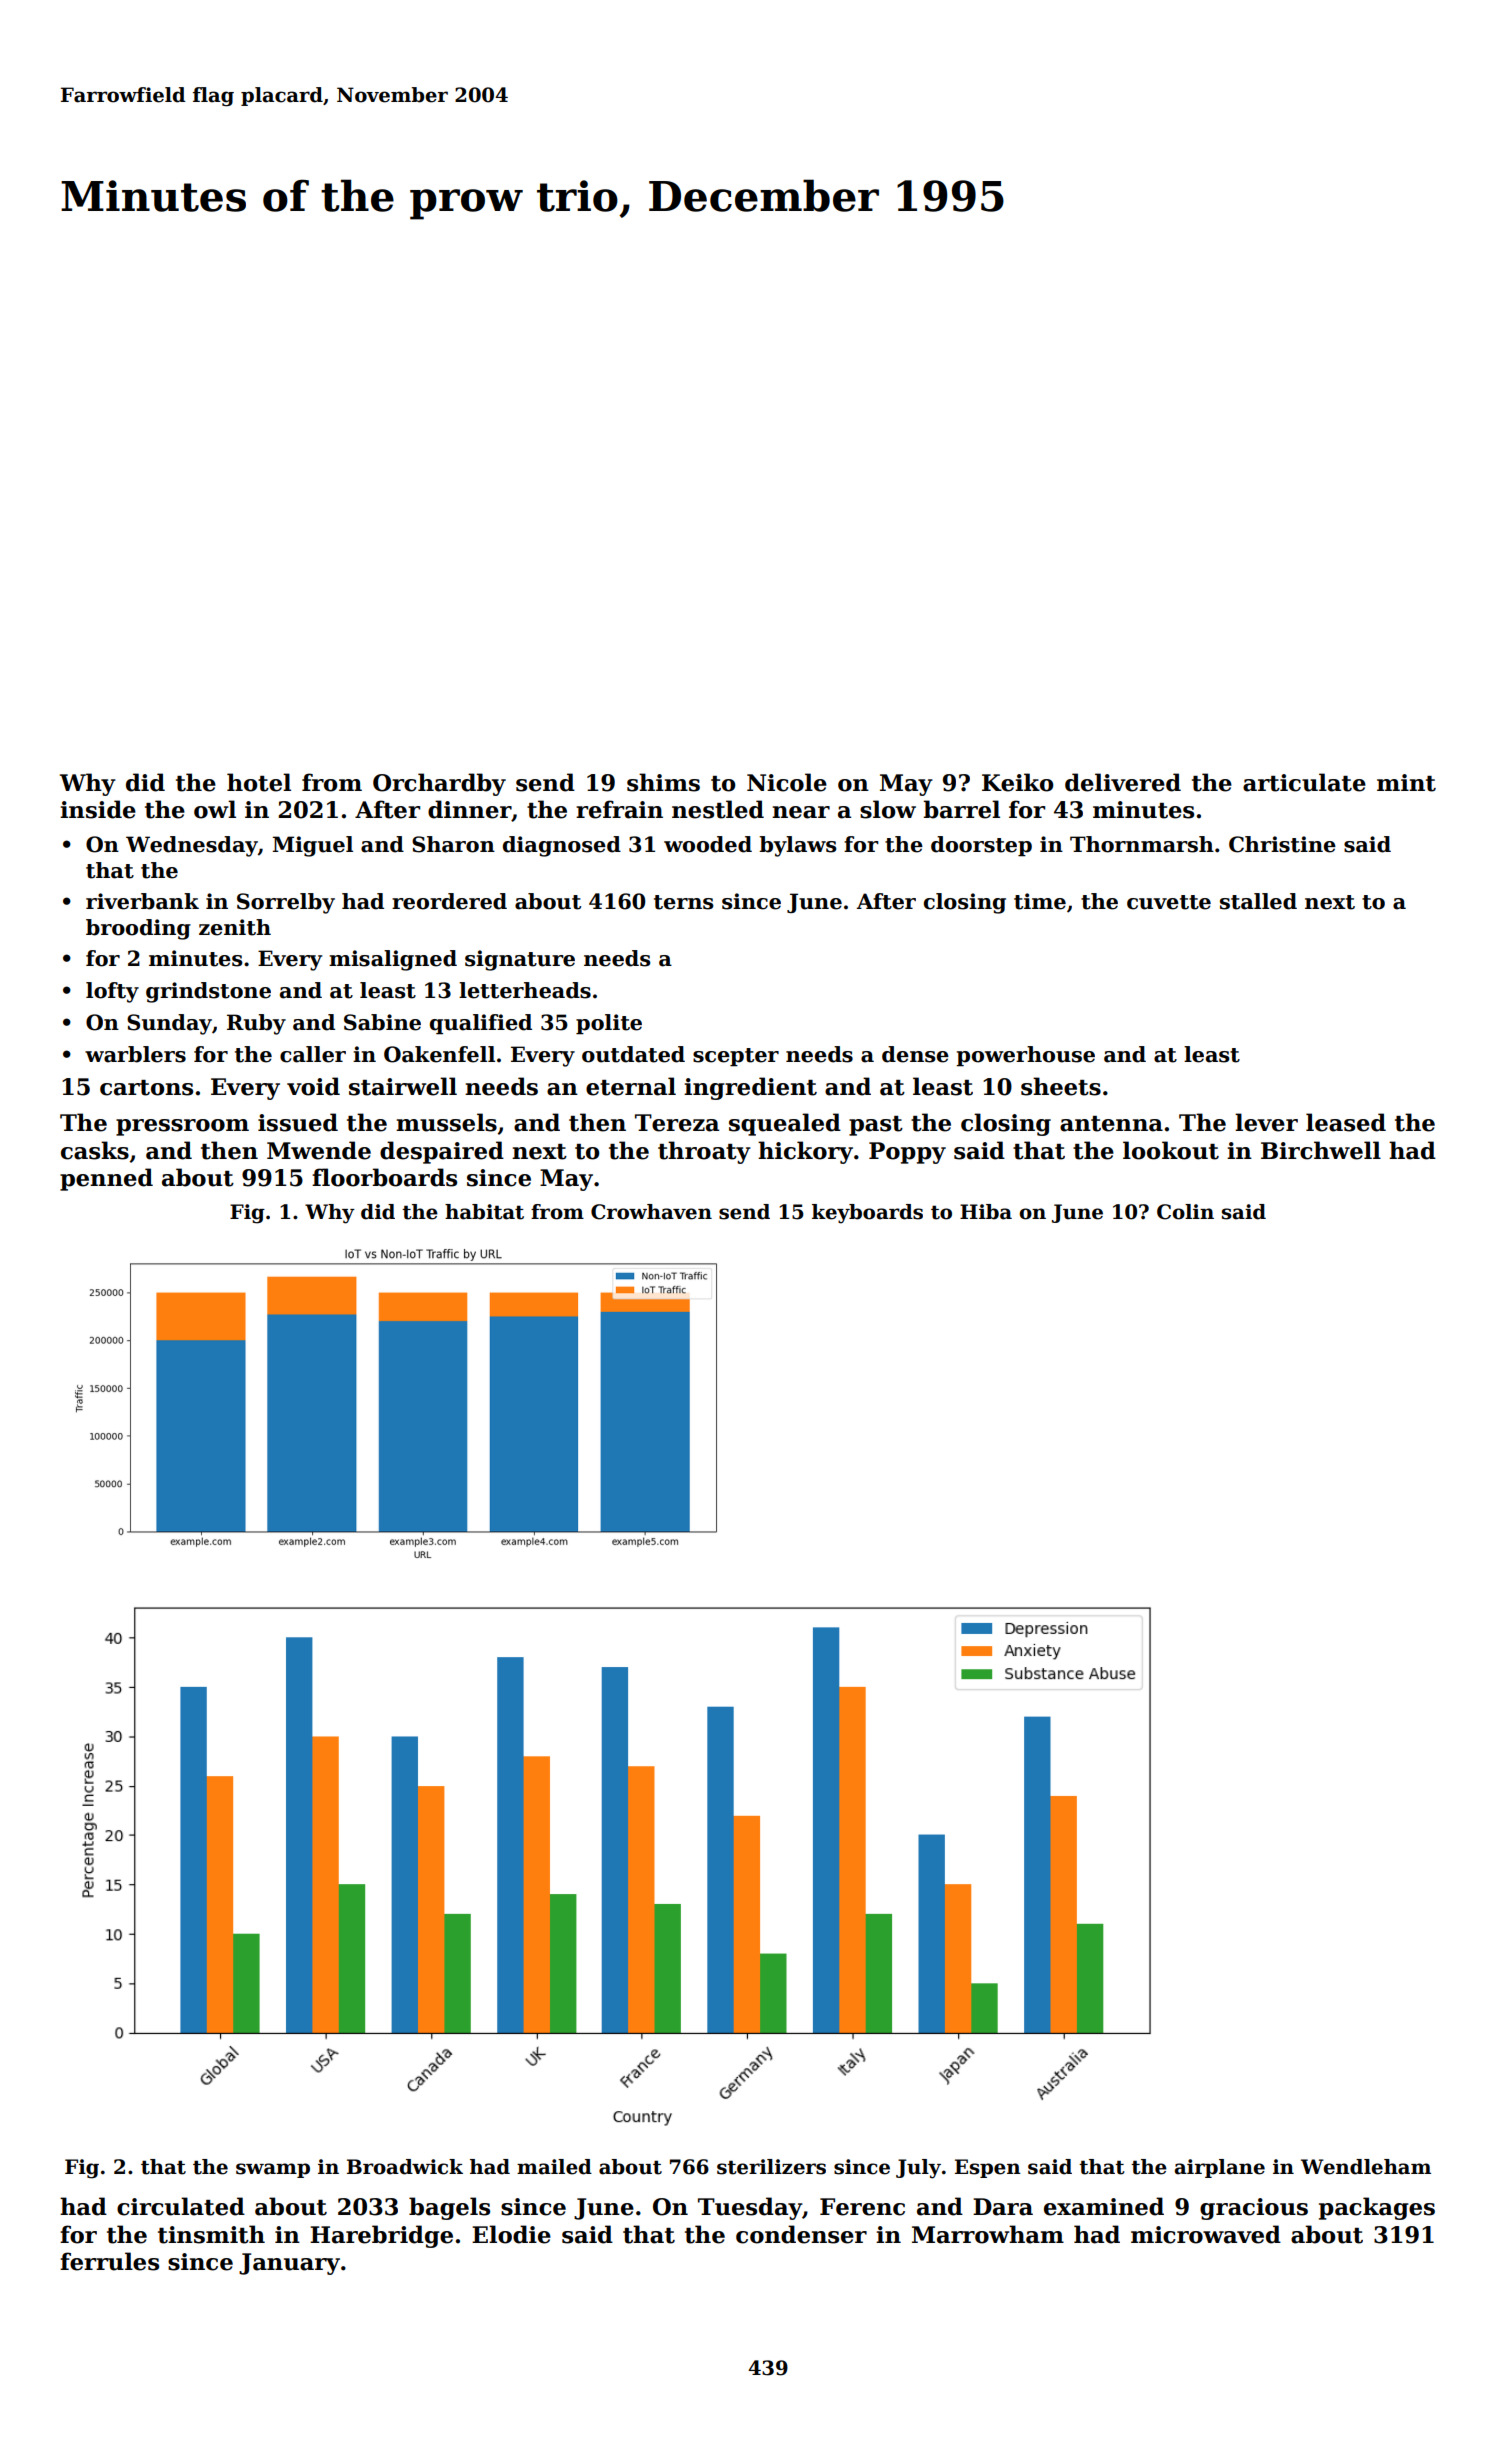 The width and height of the document is (1496, 2464). What do you see at coordinates (1185, 1212) in the document?
I see `Colin` at bounding box center [1185, 1212].
